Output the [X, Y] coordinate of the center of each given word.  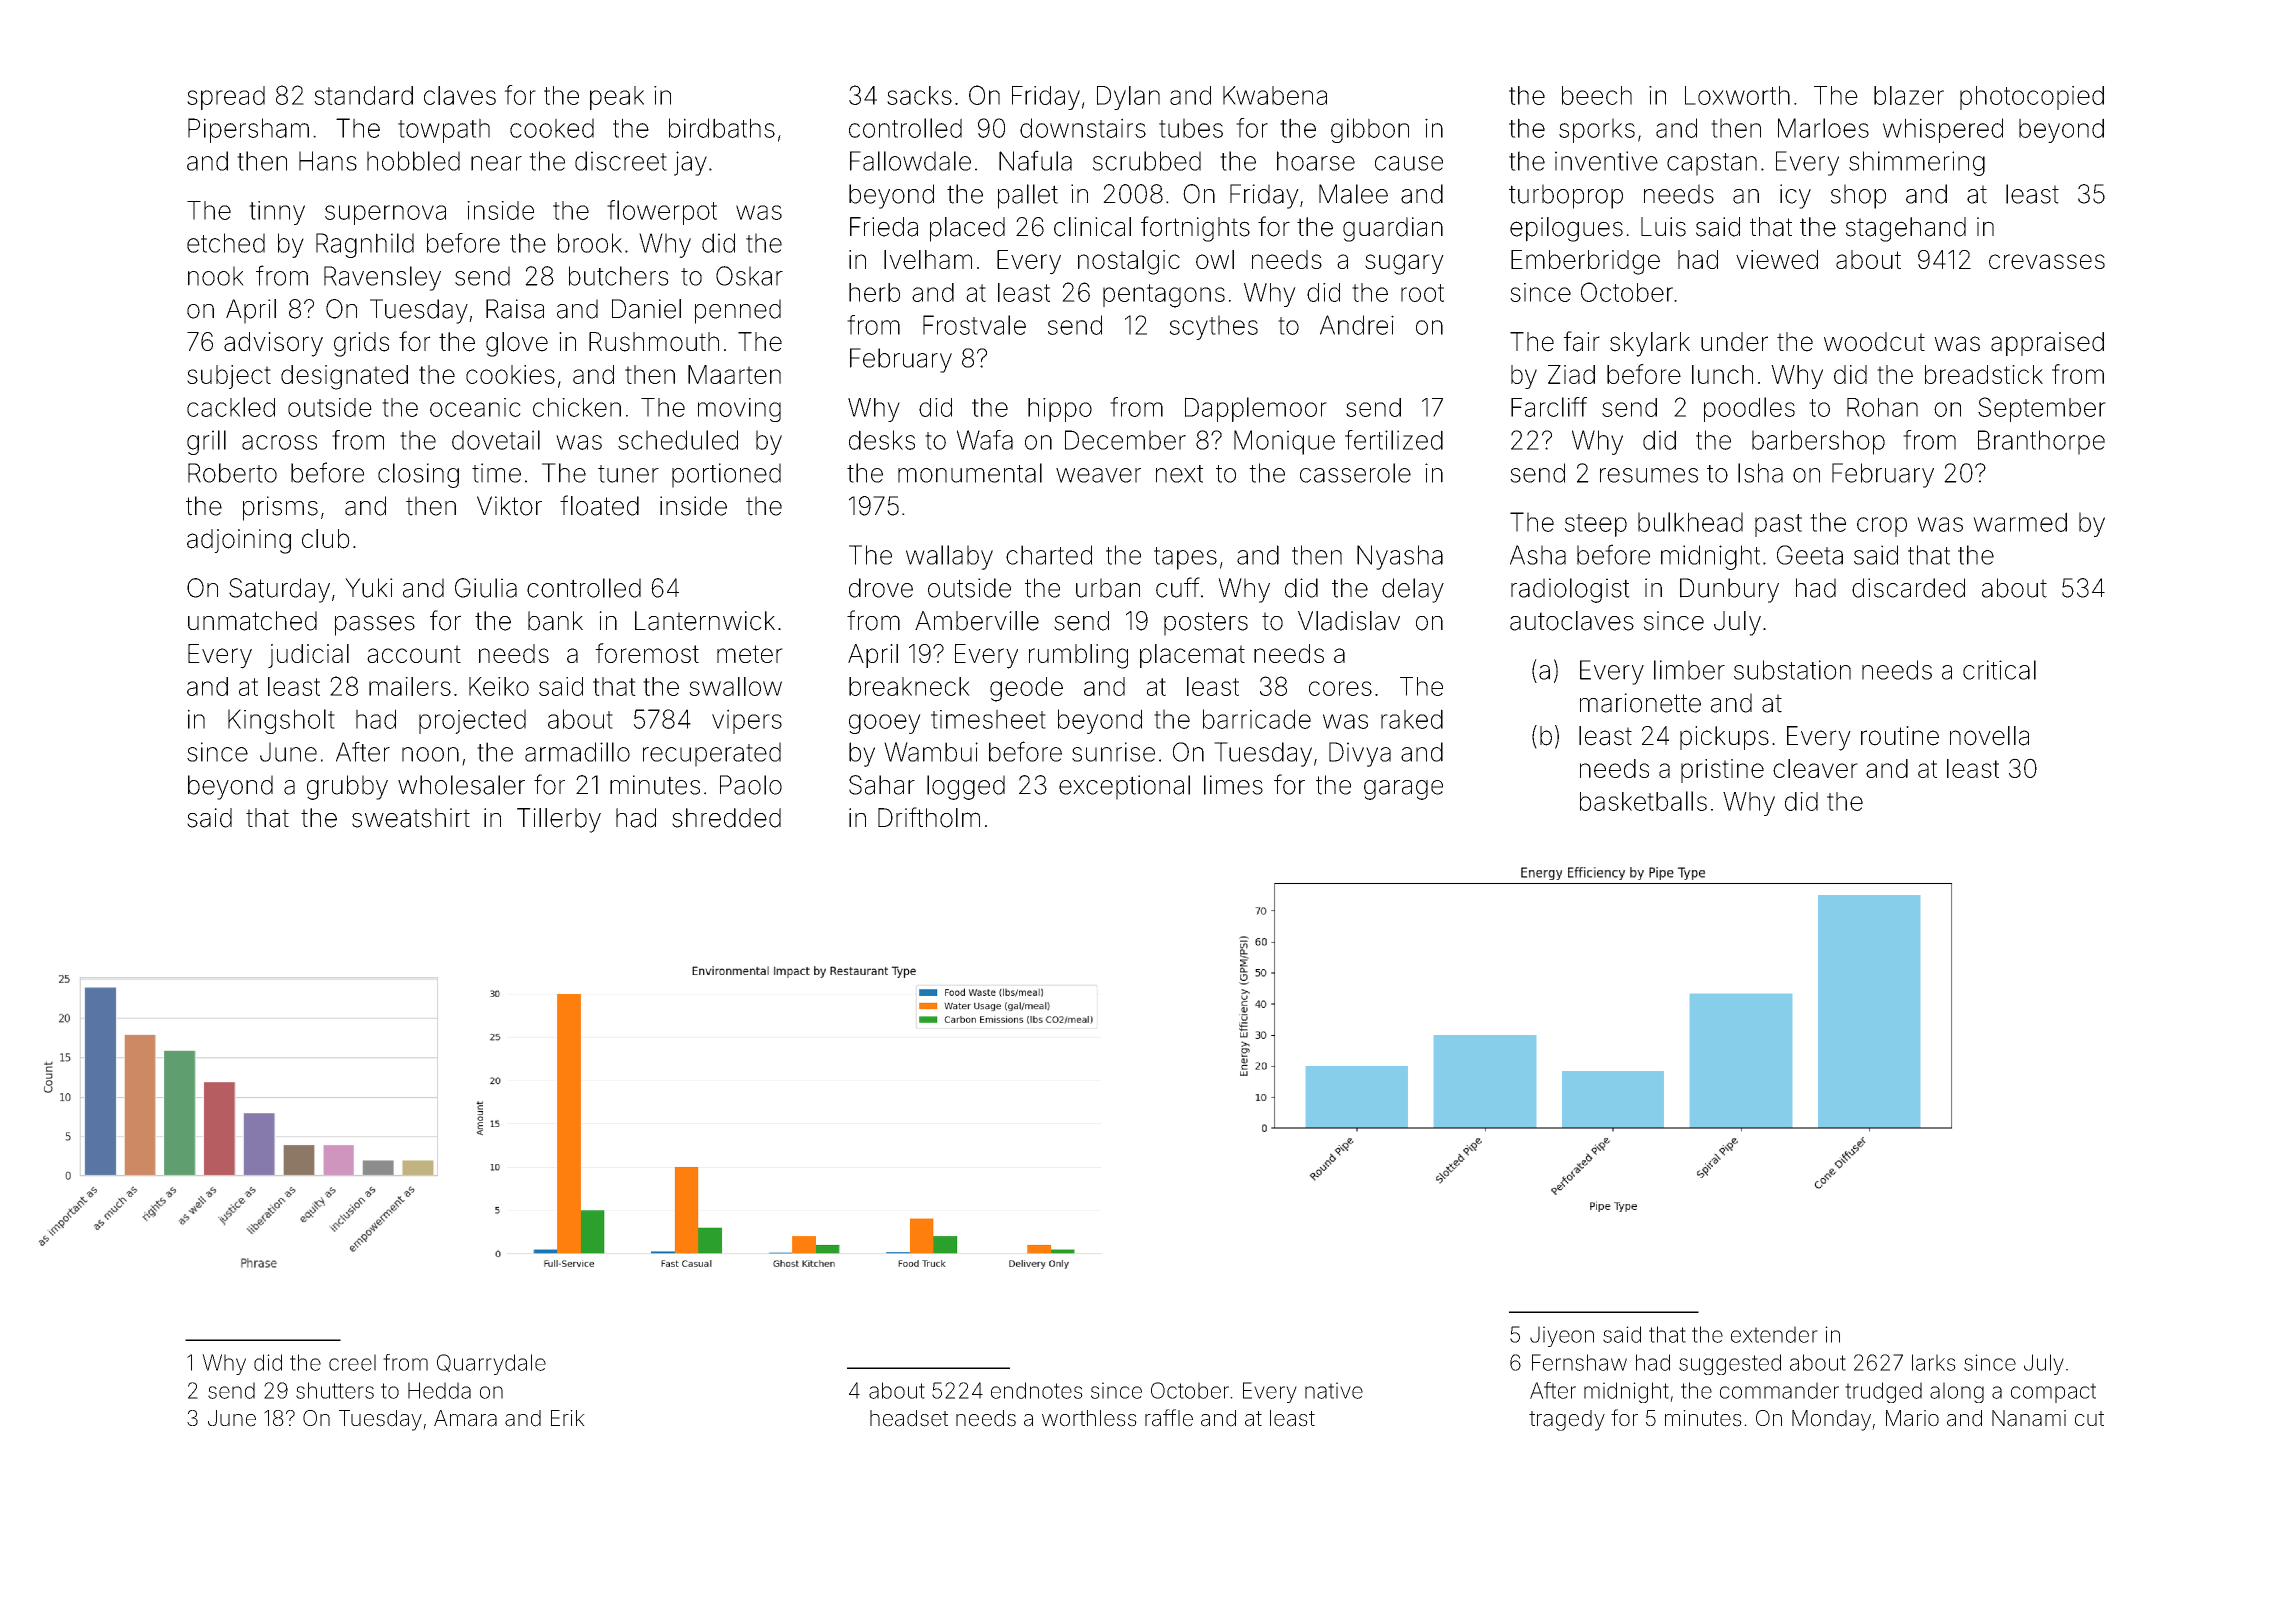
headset [909, 1418]
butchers [619, 276]
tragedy [1567, 1420]
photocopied [2032, 98]
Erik [568, 1418]
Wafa [985, 440]
